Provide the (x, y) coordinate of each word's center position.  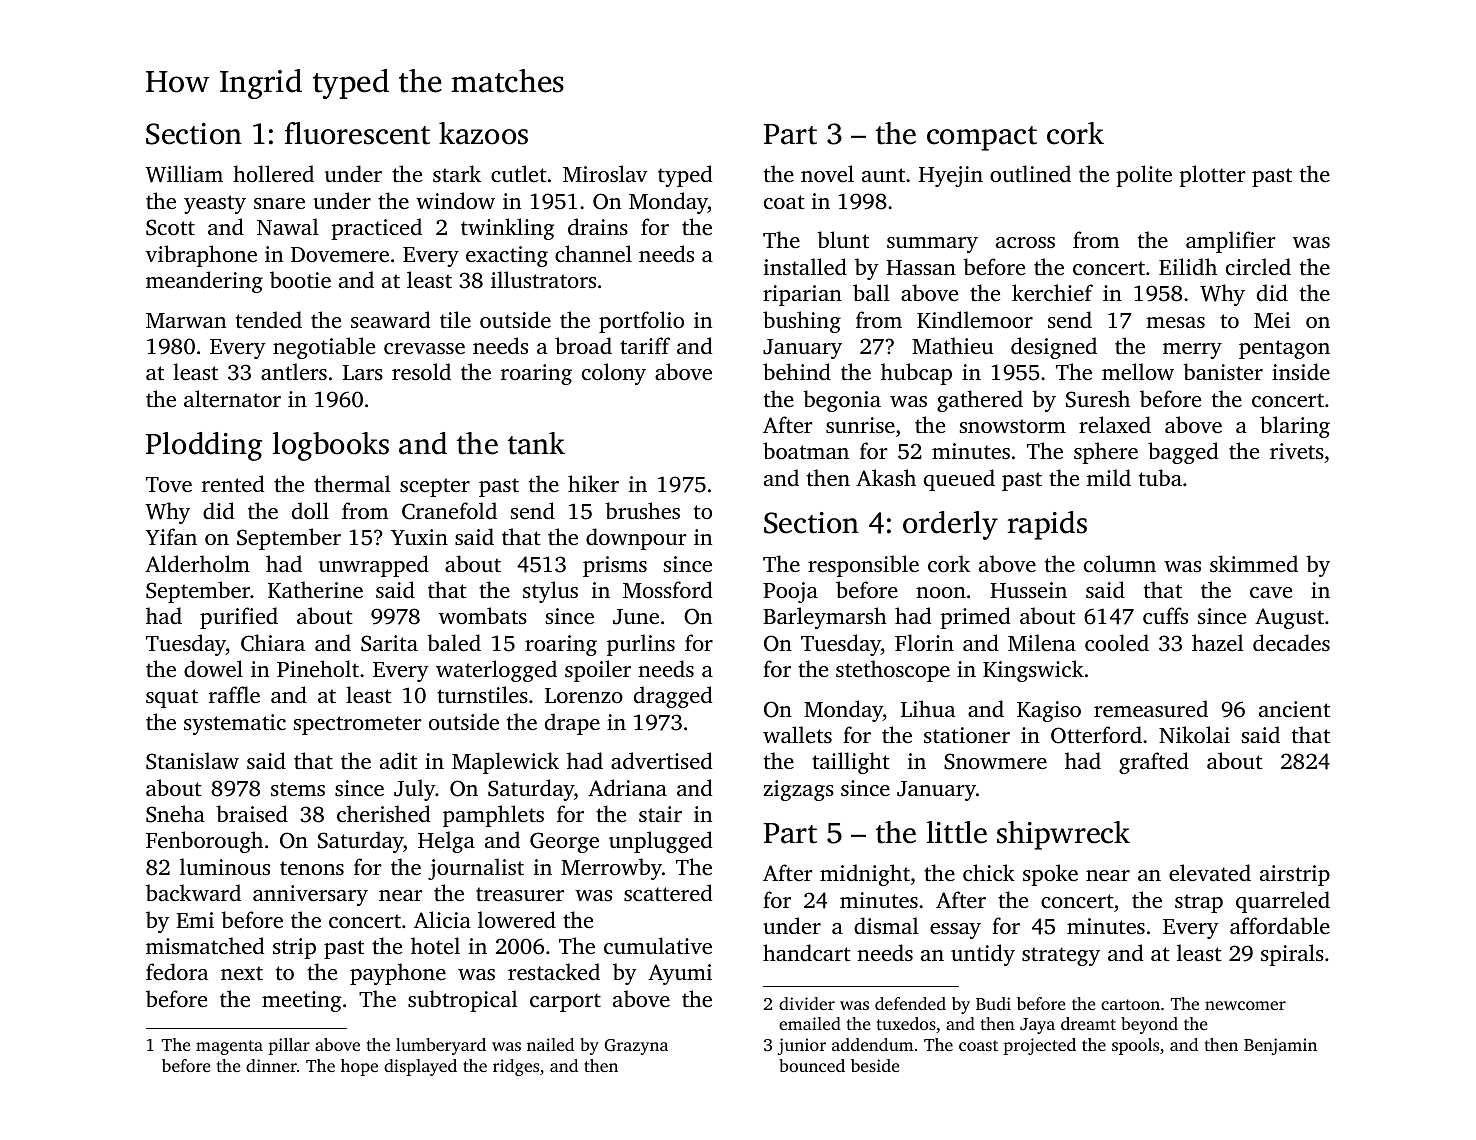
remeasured (1151, 708)
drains (598, 226)
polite (1144, 176)
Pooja (790, 592)
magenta (229, 1047)
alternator (232, 398)
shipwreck (1063, 835)
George (564, 842)
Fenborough (204, 842)
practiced (377, 229)
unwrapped (374, 566)
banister (1223, 371)
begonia (842, 401)
